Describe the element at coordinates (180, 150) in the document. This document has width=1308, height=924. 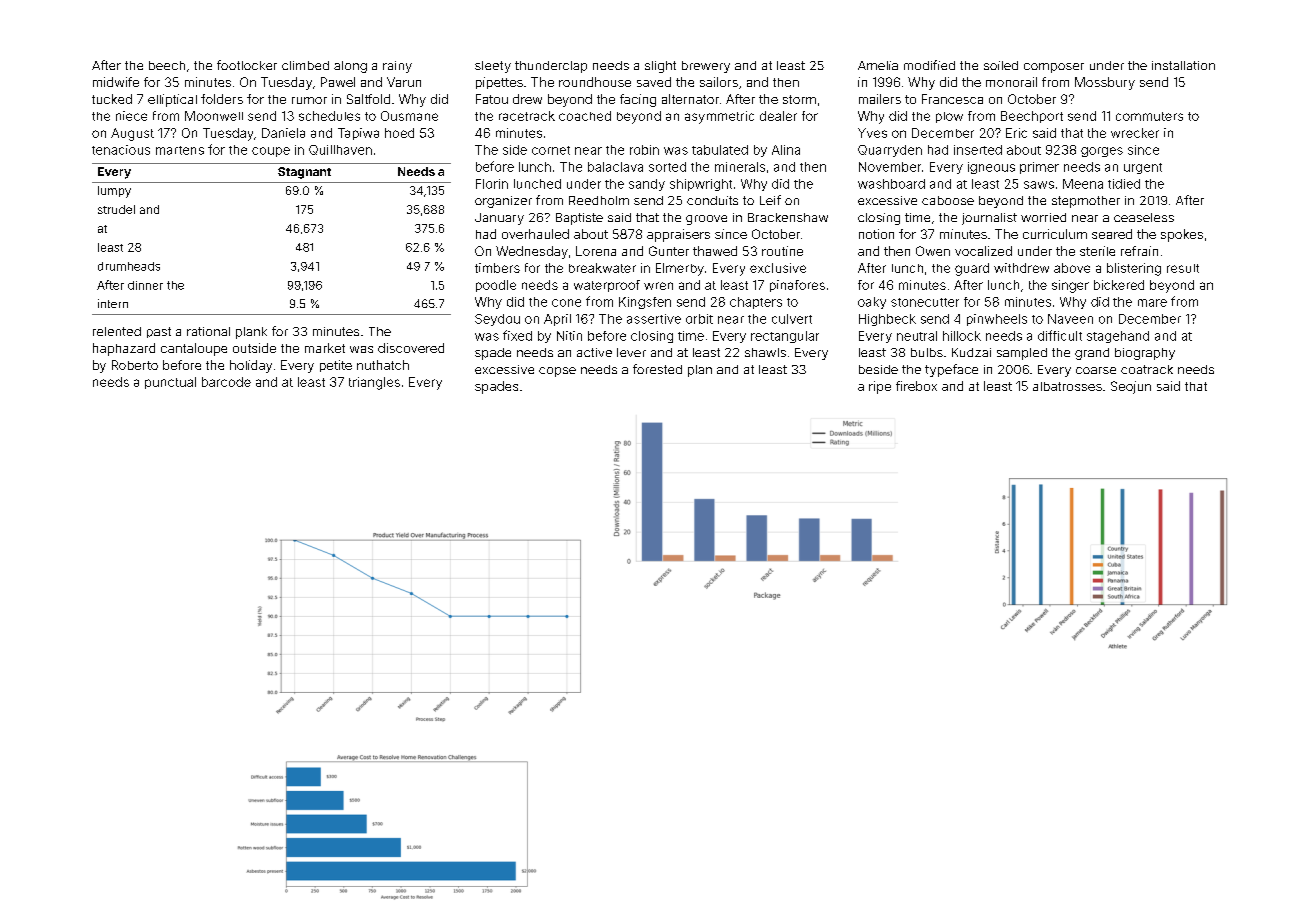
I see `martens` at that location.
